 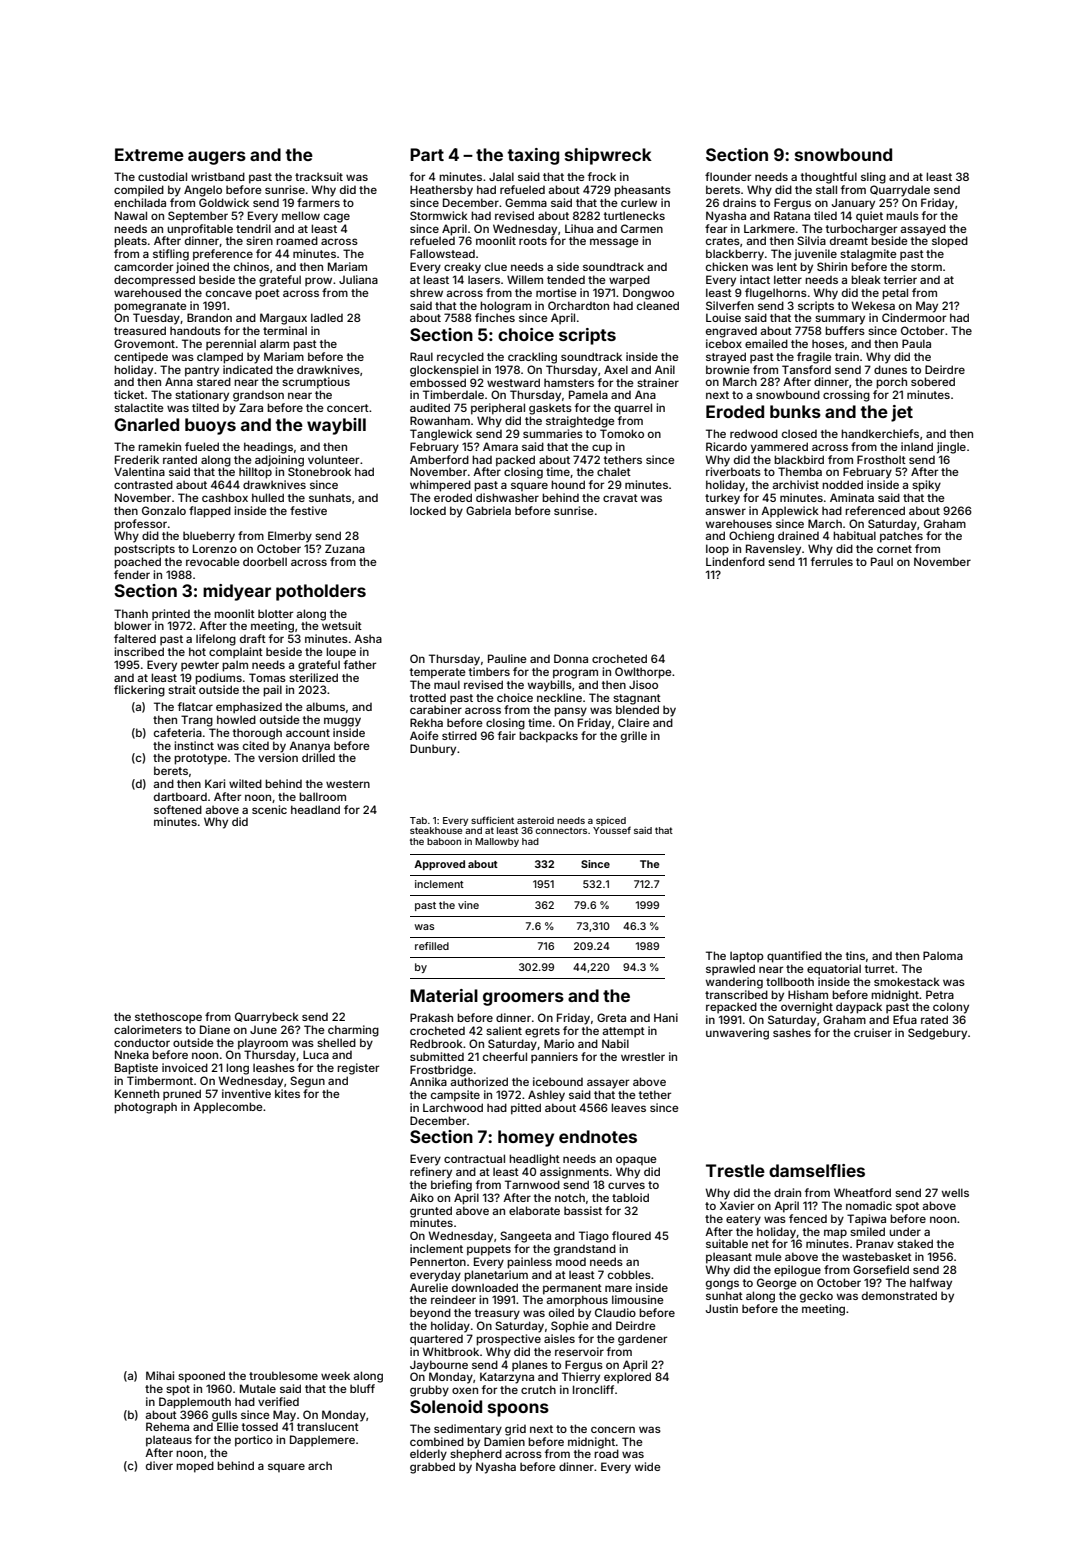 I want to click on groomers, so click(x=523, y=999).
